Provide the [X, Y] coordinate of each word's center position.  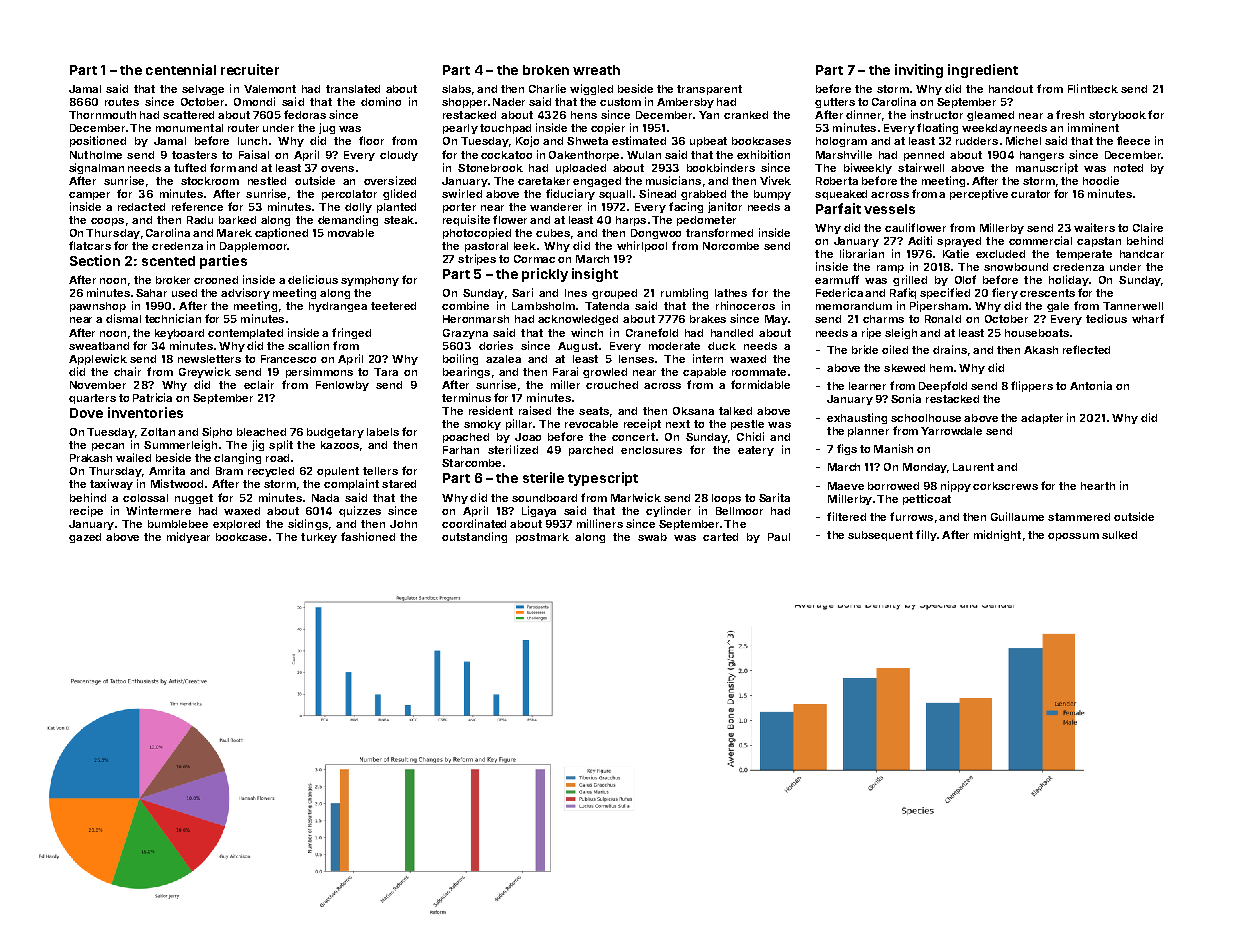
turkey [319, 538]
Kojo [527, 141]
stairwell [921, 167]
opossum [1073, 537]
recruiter [250, 69]
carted [720, 537]
